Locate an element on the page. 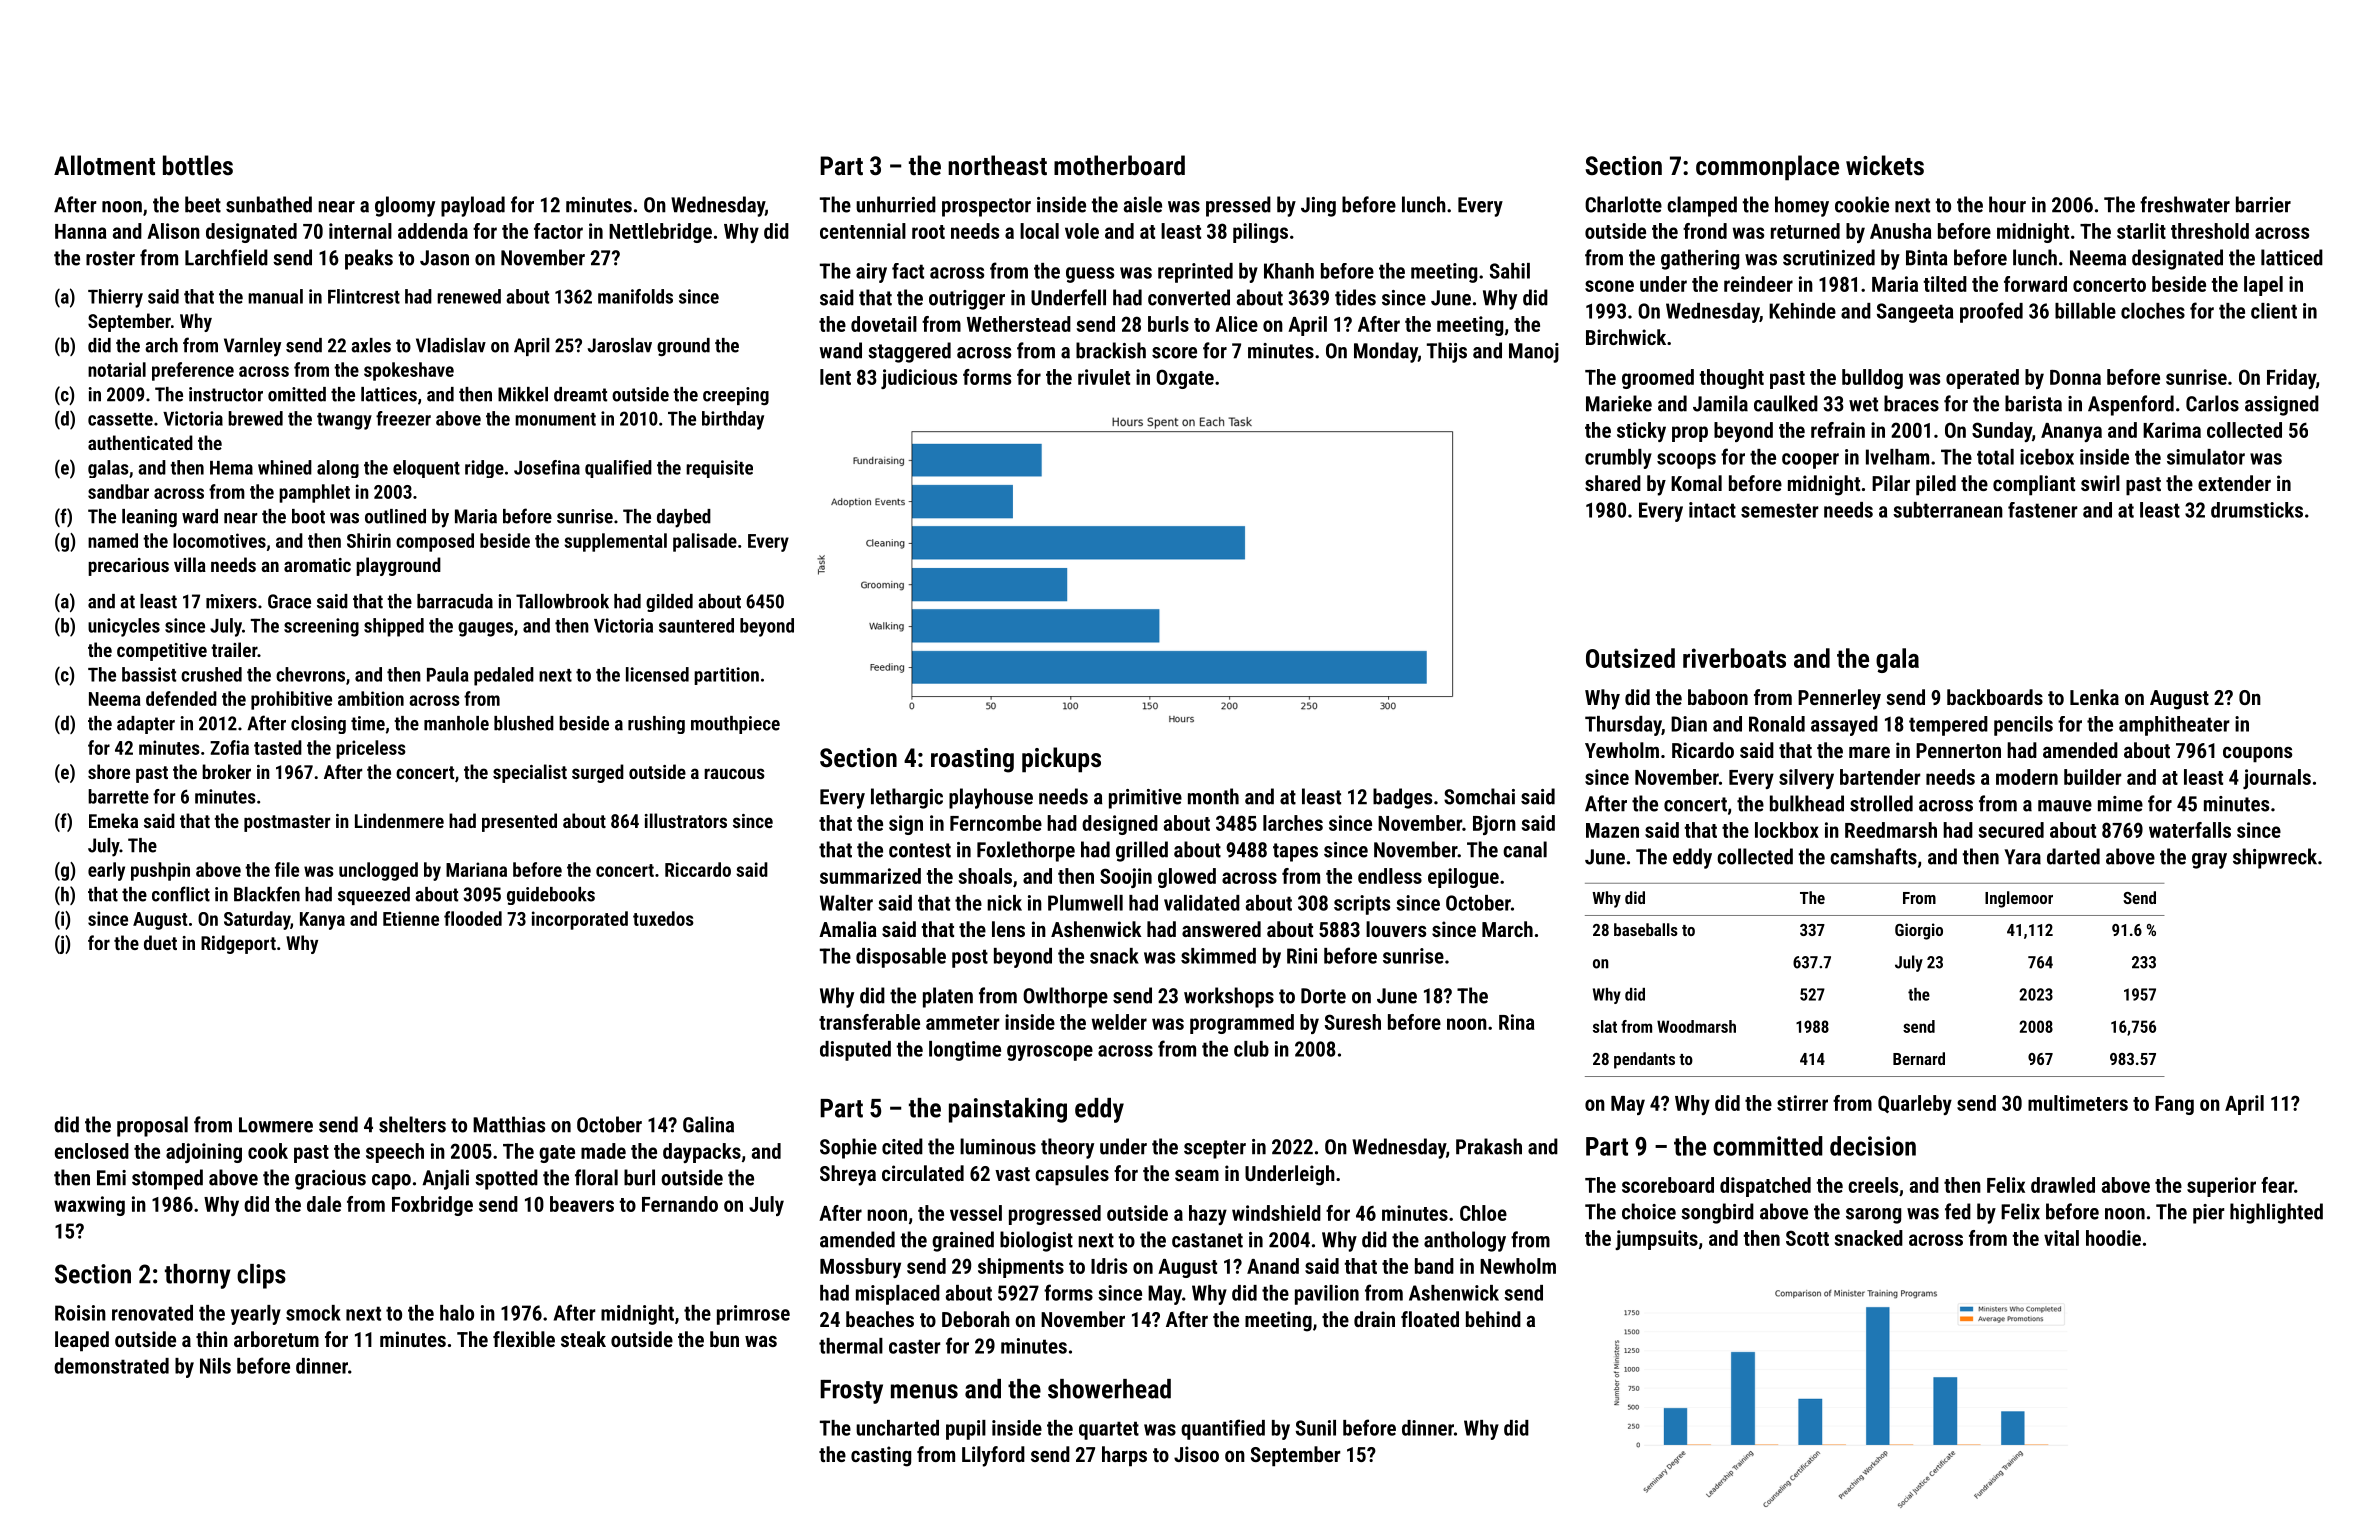 The image size is (2380, 1540). month is located at coordinates (1213, 796).
